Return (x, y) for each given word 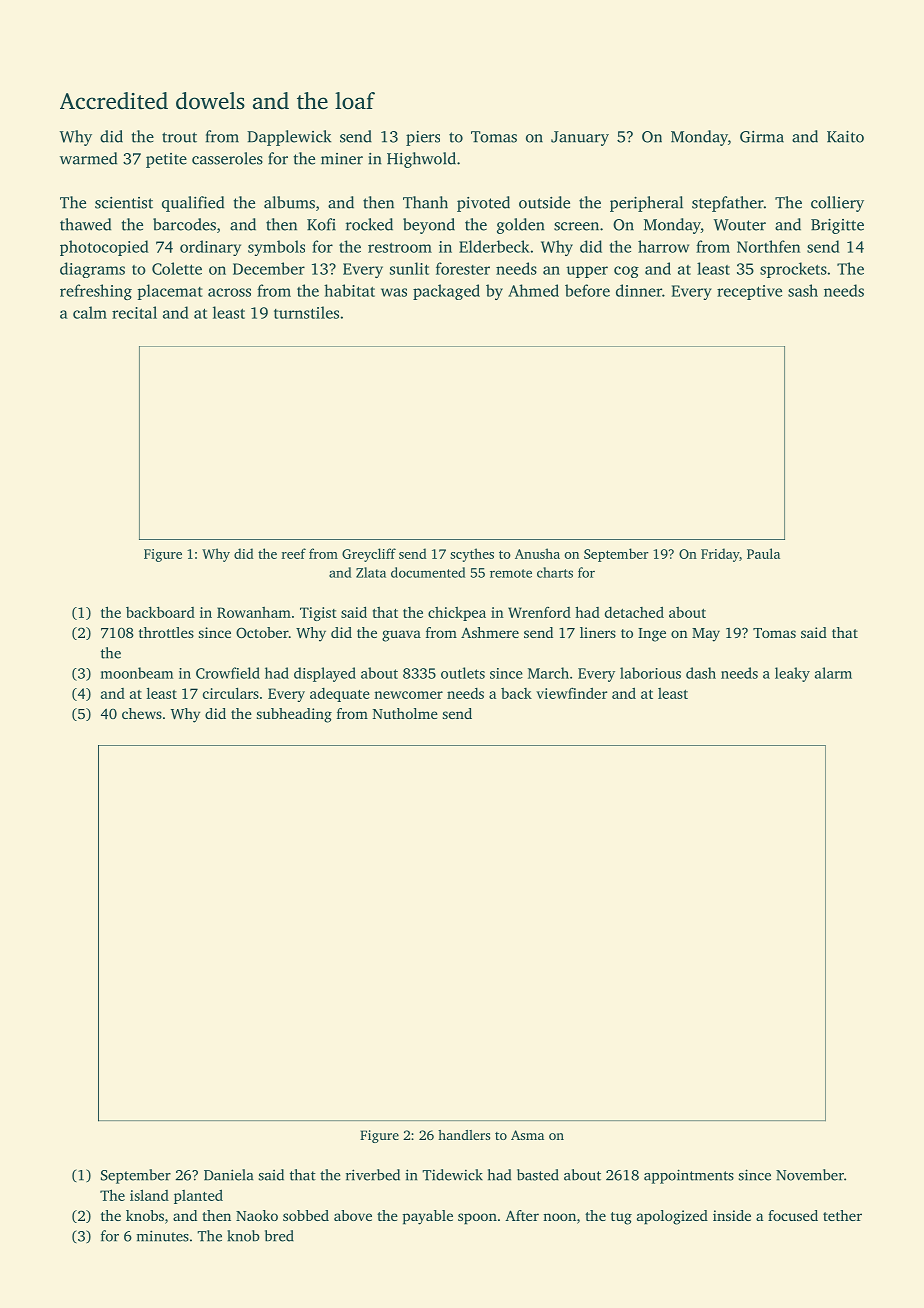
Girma (762, 137)
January (580, 138)
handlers (464, 1135)
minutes (163, 1236)
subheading (294, 715)
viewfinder (571, 693)
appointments (689, 1176)
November (810, 1175)
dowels (210, 101)
